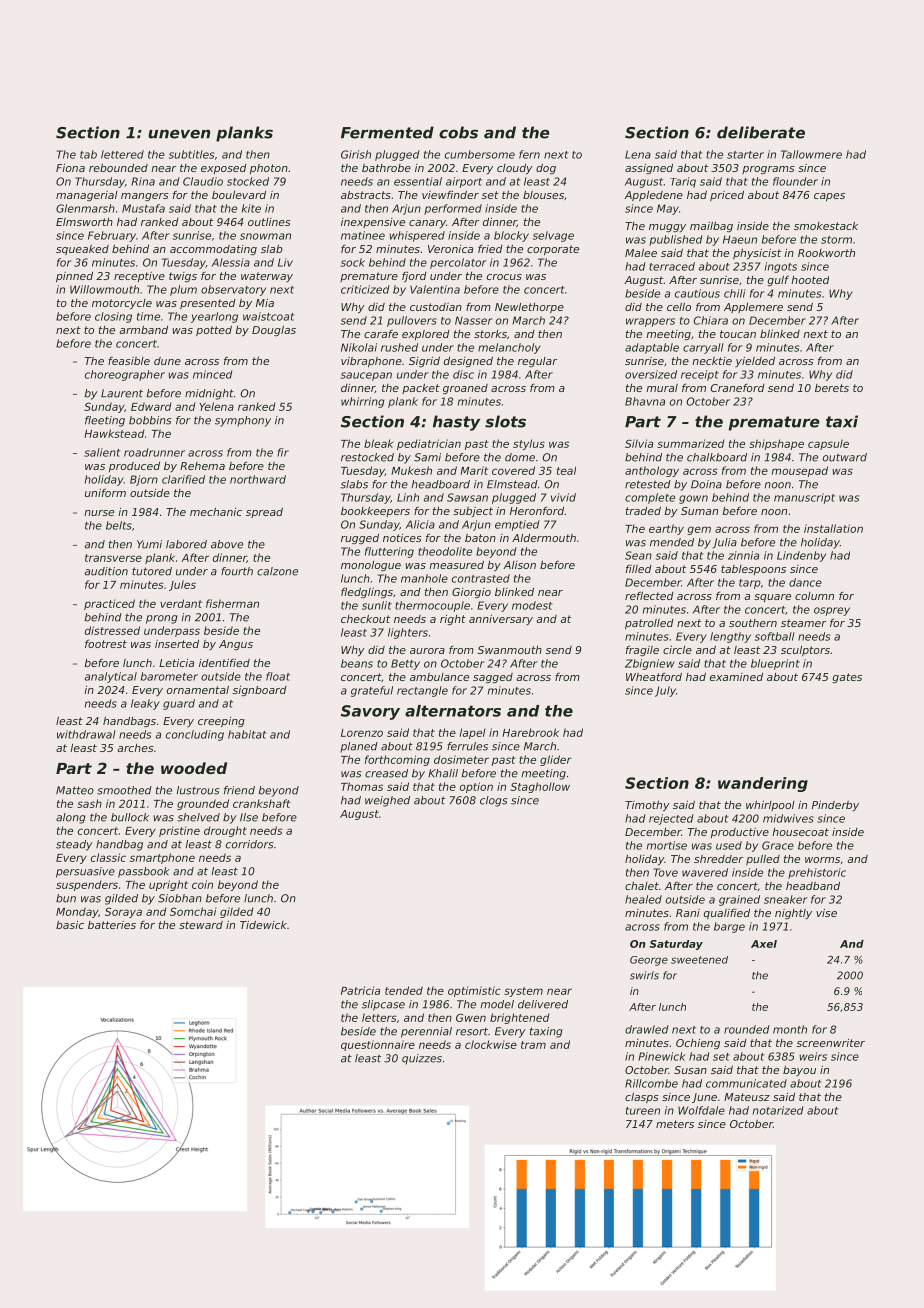 Image resolution: width=924 pixels, height=1308 pixels. Describe the element at coordinates (378, 1045) in the image. I see `questionnaire` at that location.
